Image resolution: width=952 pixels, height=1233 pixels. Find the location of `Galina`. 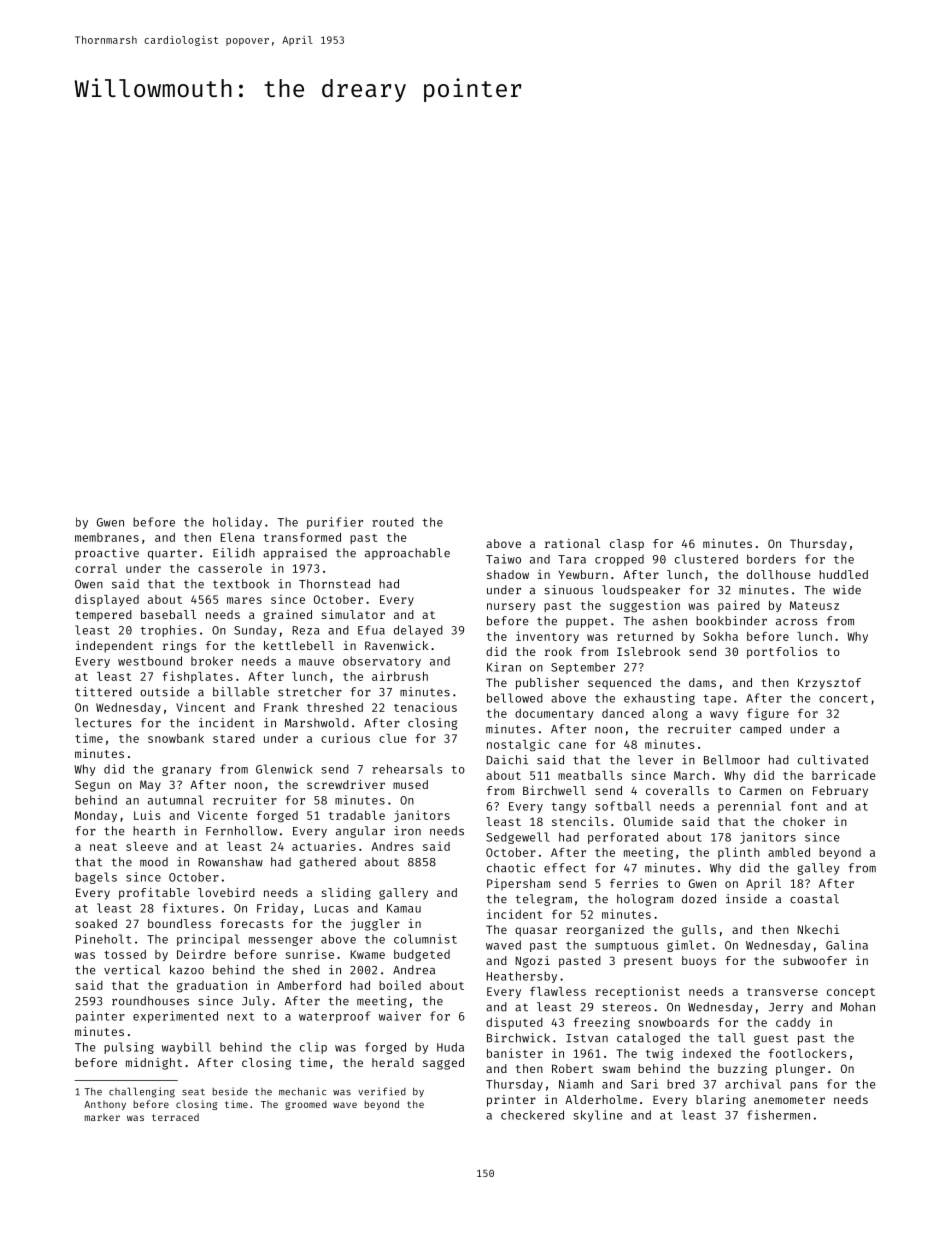

Galina is located at coordinates (847, 945).
